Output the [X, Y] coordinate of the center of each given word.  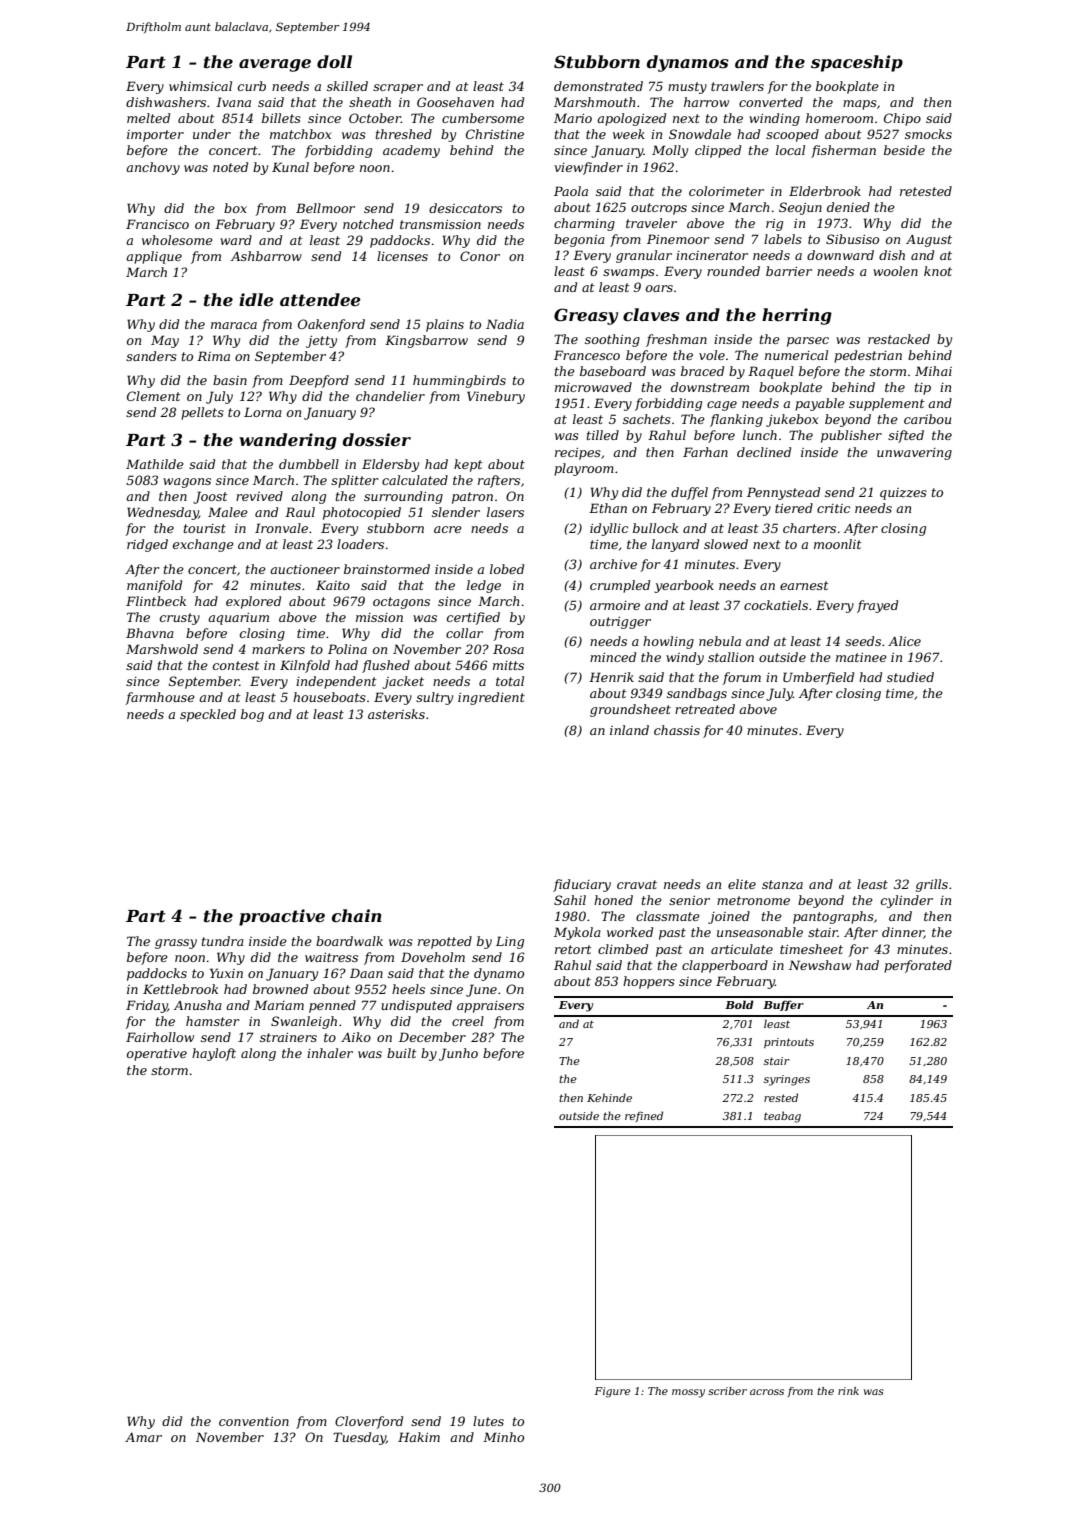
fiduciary [582, 885]
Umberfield [818, 678]
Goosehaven [455, 102]
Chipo [902, 119]
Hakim [419, 1437]
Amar [143, 1437]
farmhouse [160, 698]
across [767, 1392]
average [275, 65]
